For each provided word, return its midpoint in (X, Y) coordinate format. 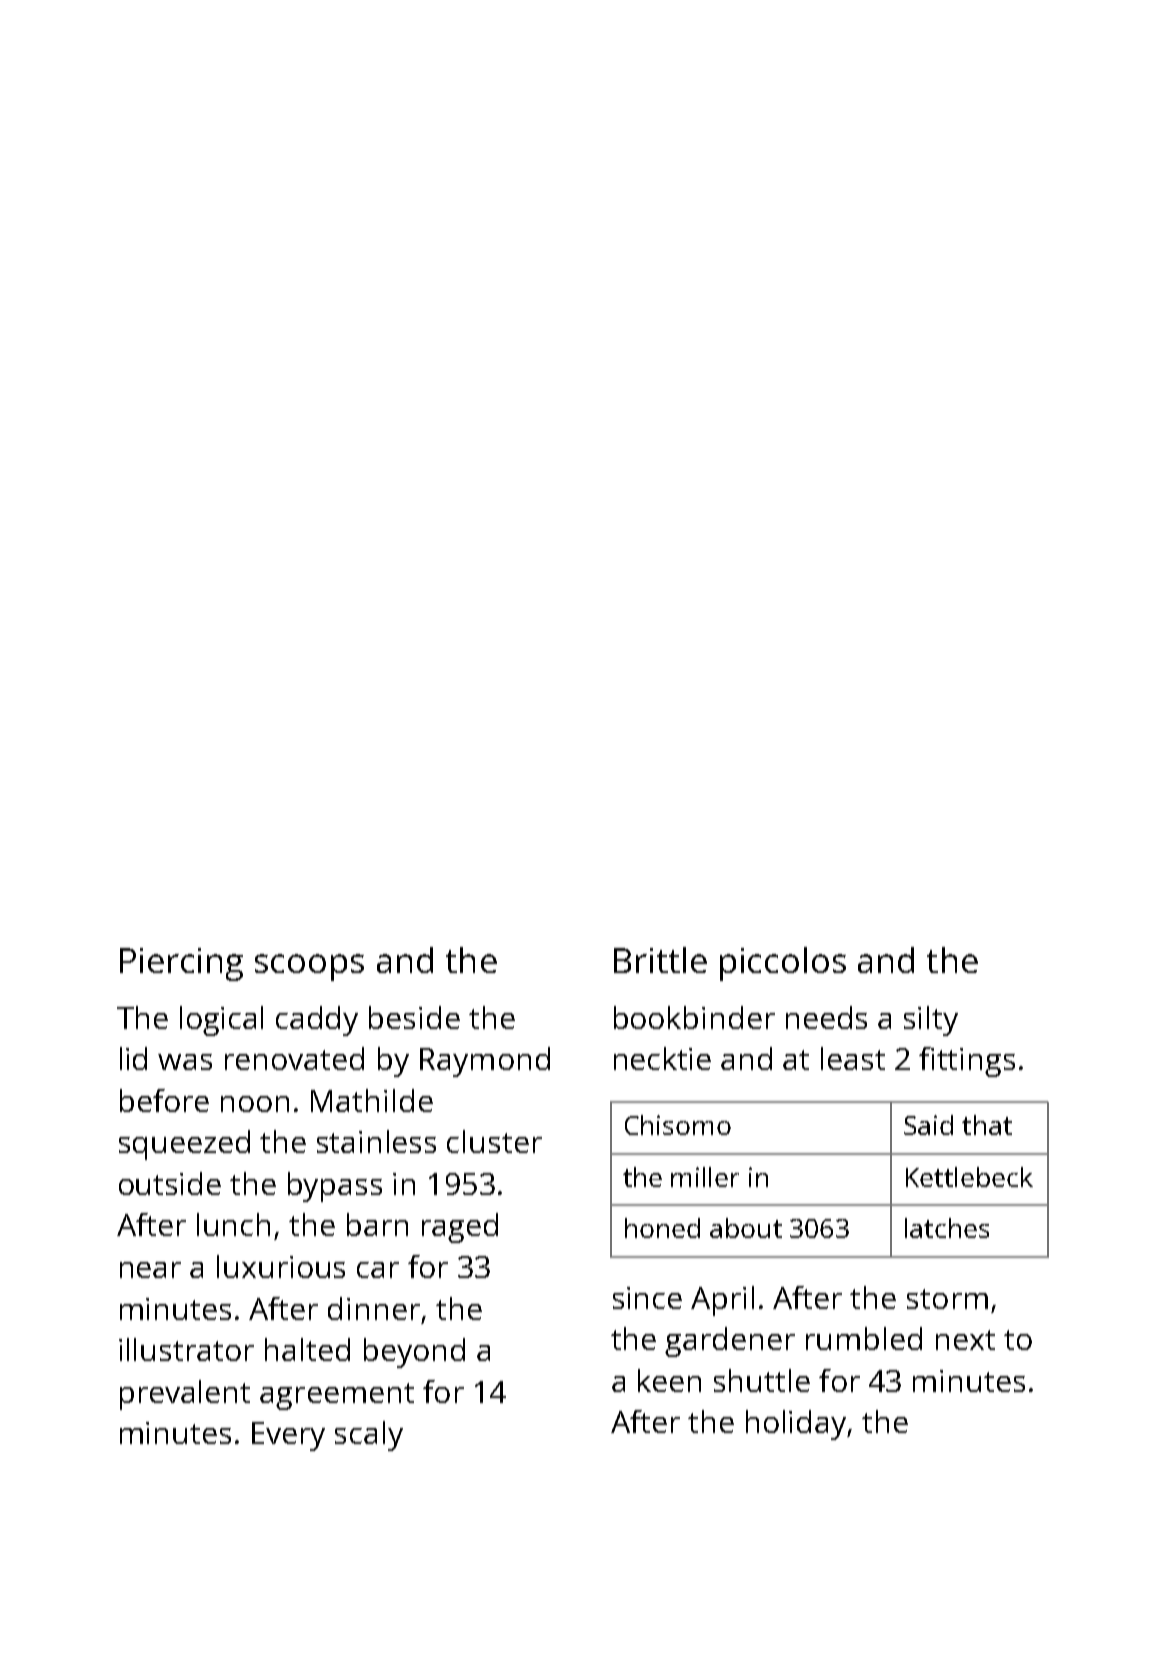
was (185, 1062)
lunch (233, 1224)
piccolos (783, 964)
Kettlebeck (969, 1177)
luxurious (281, 1266)
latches (947, 1228)
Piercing (181, 964)
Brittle (660, 960)
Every (288, 1436)
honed (662, 1228)
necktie (662, 1058)
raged (460, 1228)
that (987, 1125)
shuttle (762, 1380)
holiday (797, 1425)
